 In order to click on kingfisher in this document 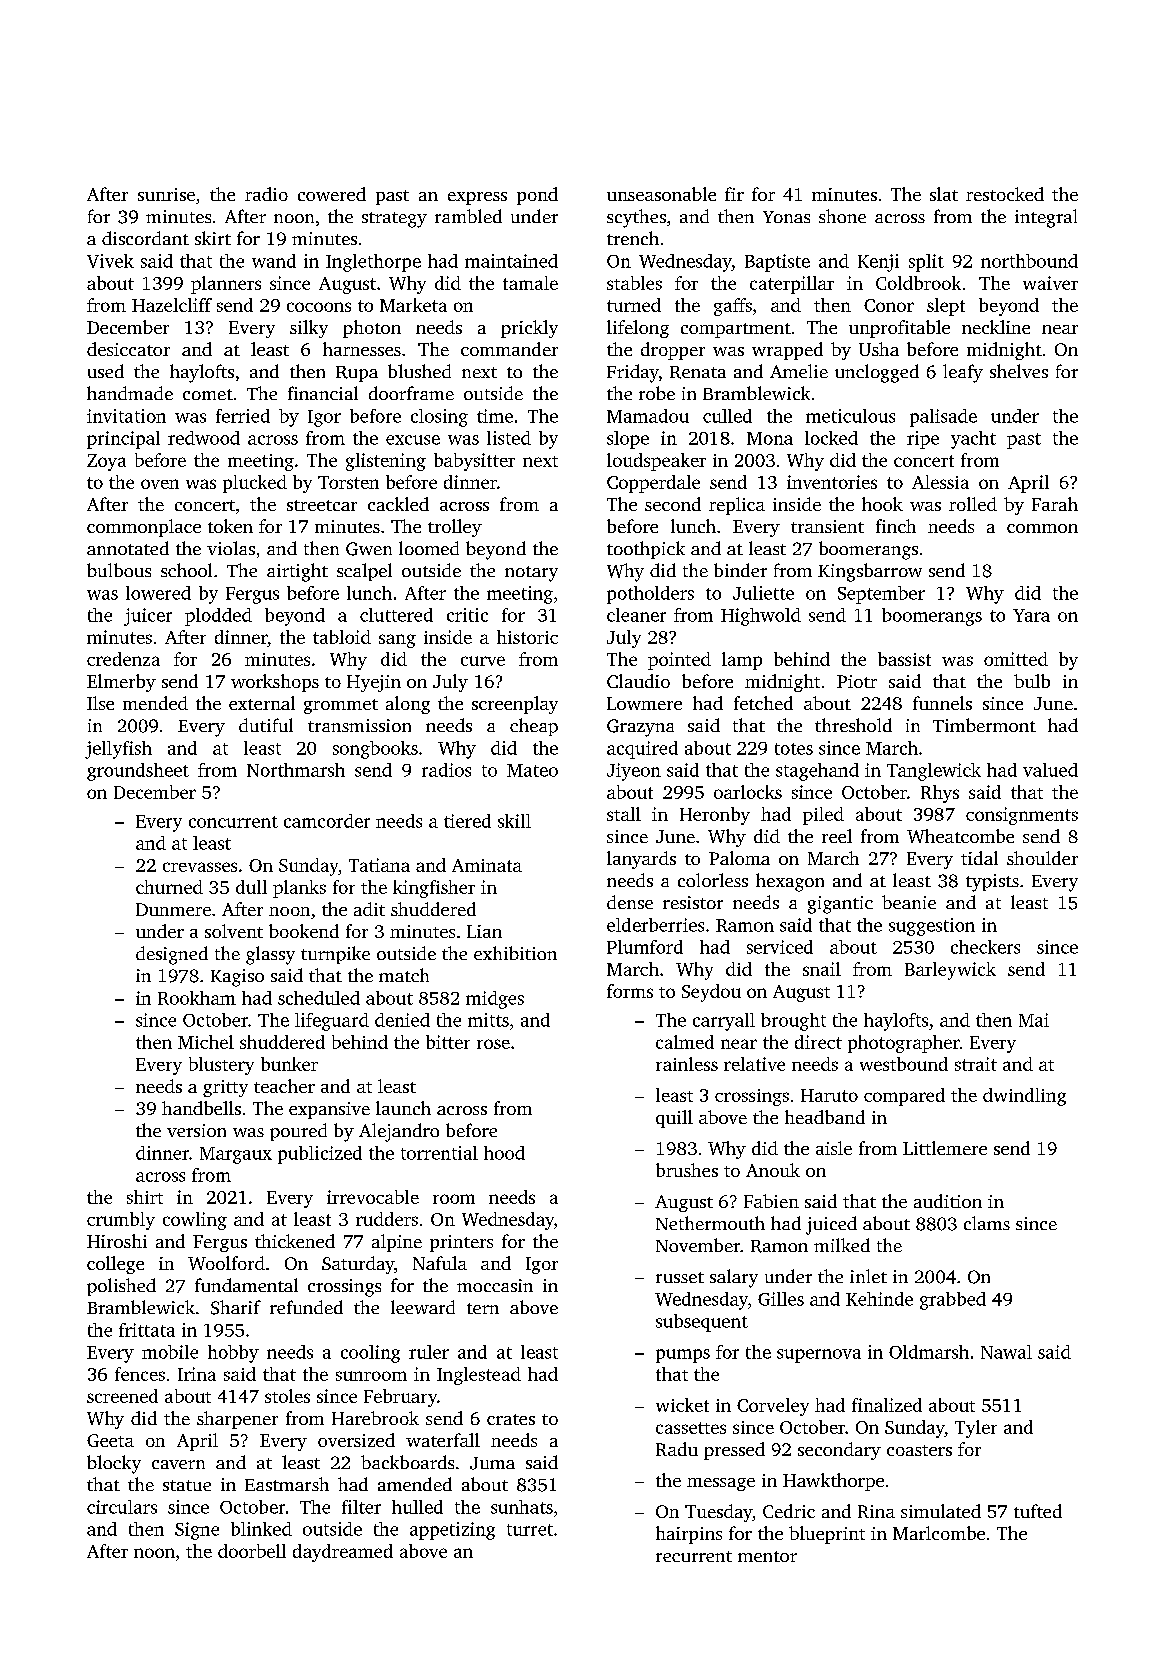, I will do `click(434, 889)`.
